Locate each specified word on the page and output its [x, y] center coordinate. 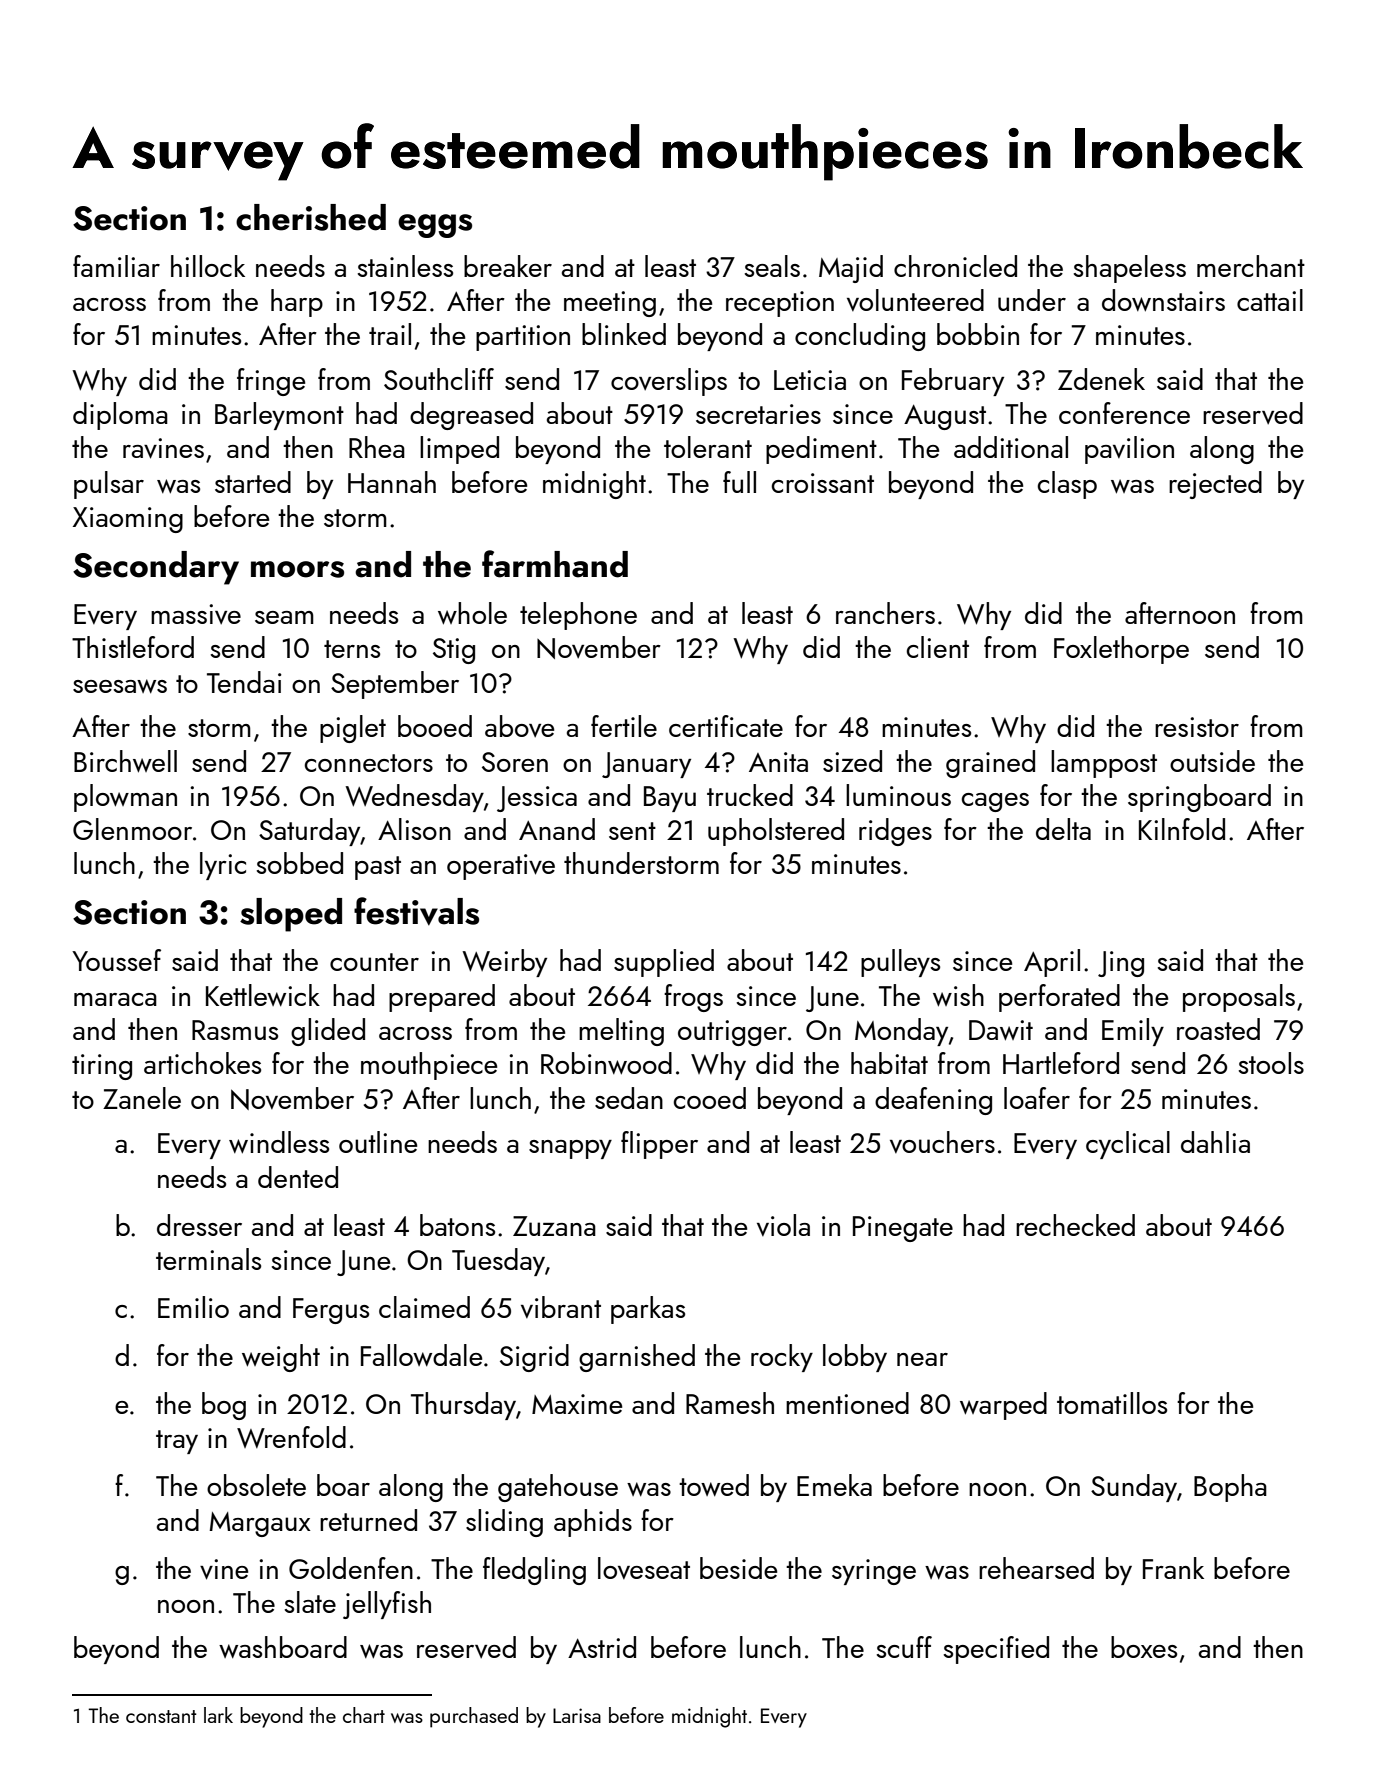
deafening [933, 1101]
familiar [116, 266]
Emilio [193, 1307]
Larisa [577, 1715]
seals [772, 266]
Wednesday [414, 798]
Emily [1133, 1032]
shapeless [1130, 269]
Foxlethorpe [1121, 650]
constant [161, 1716]
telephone [578, 616]
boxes [1144, 1647]
